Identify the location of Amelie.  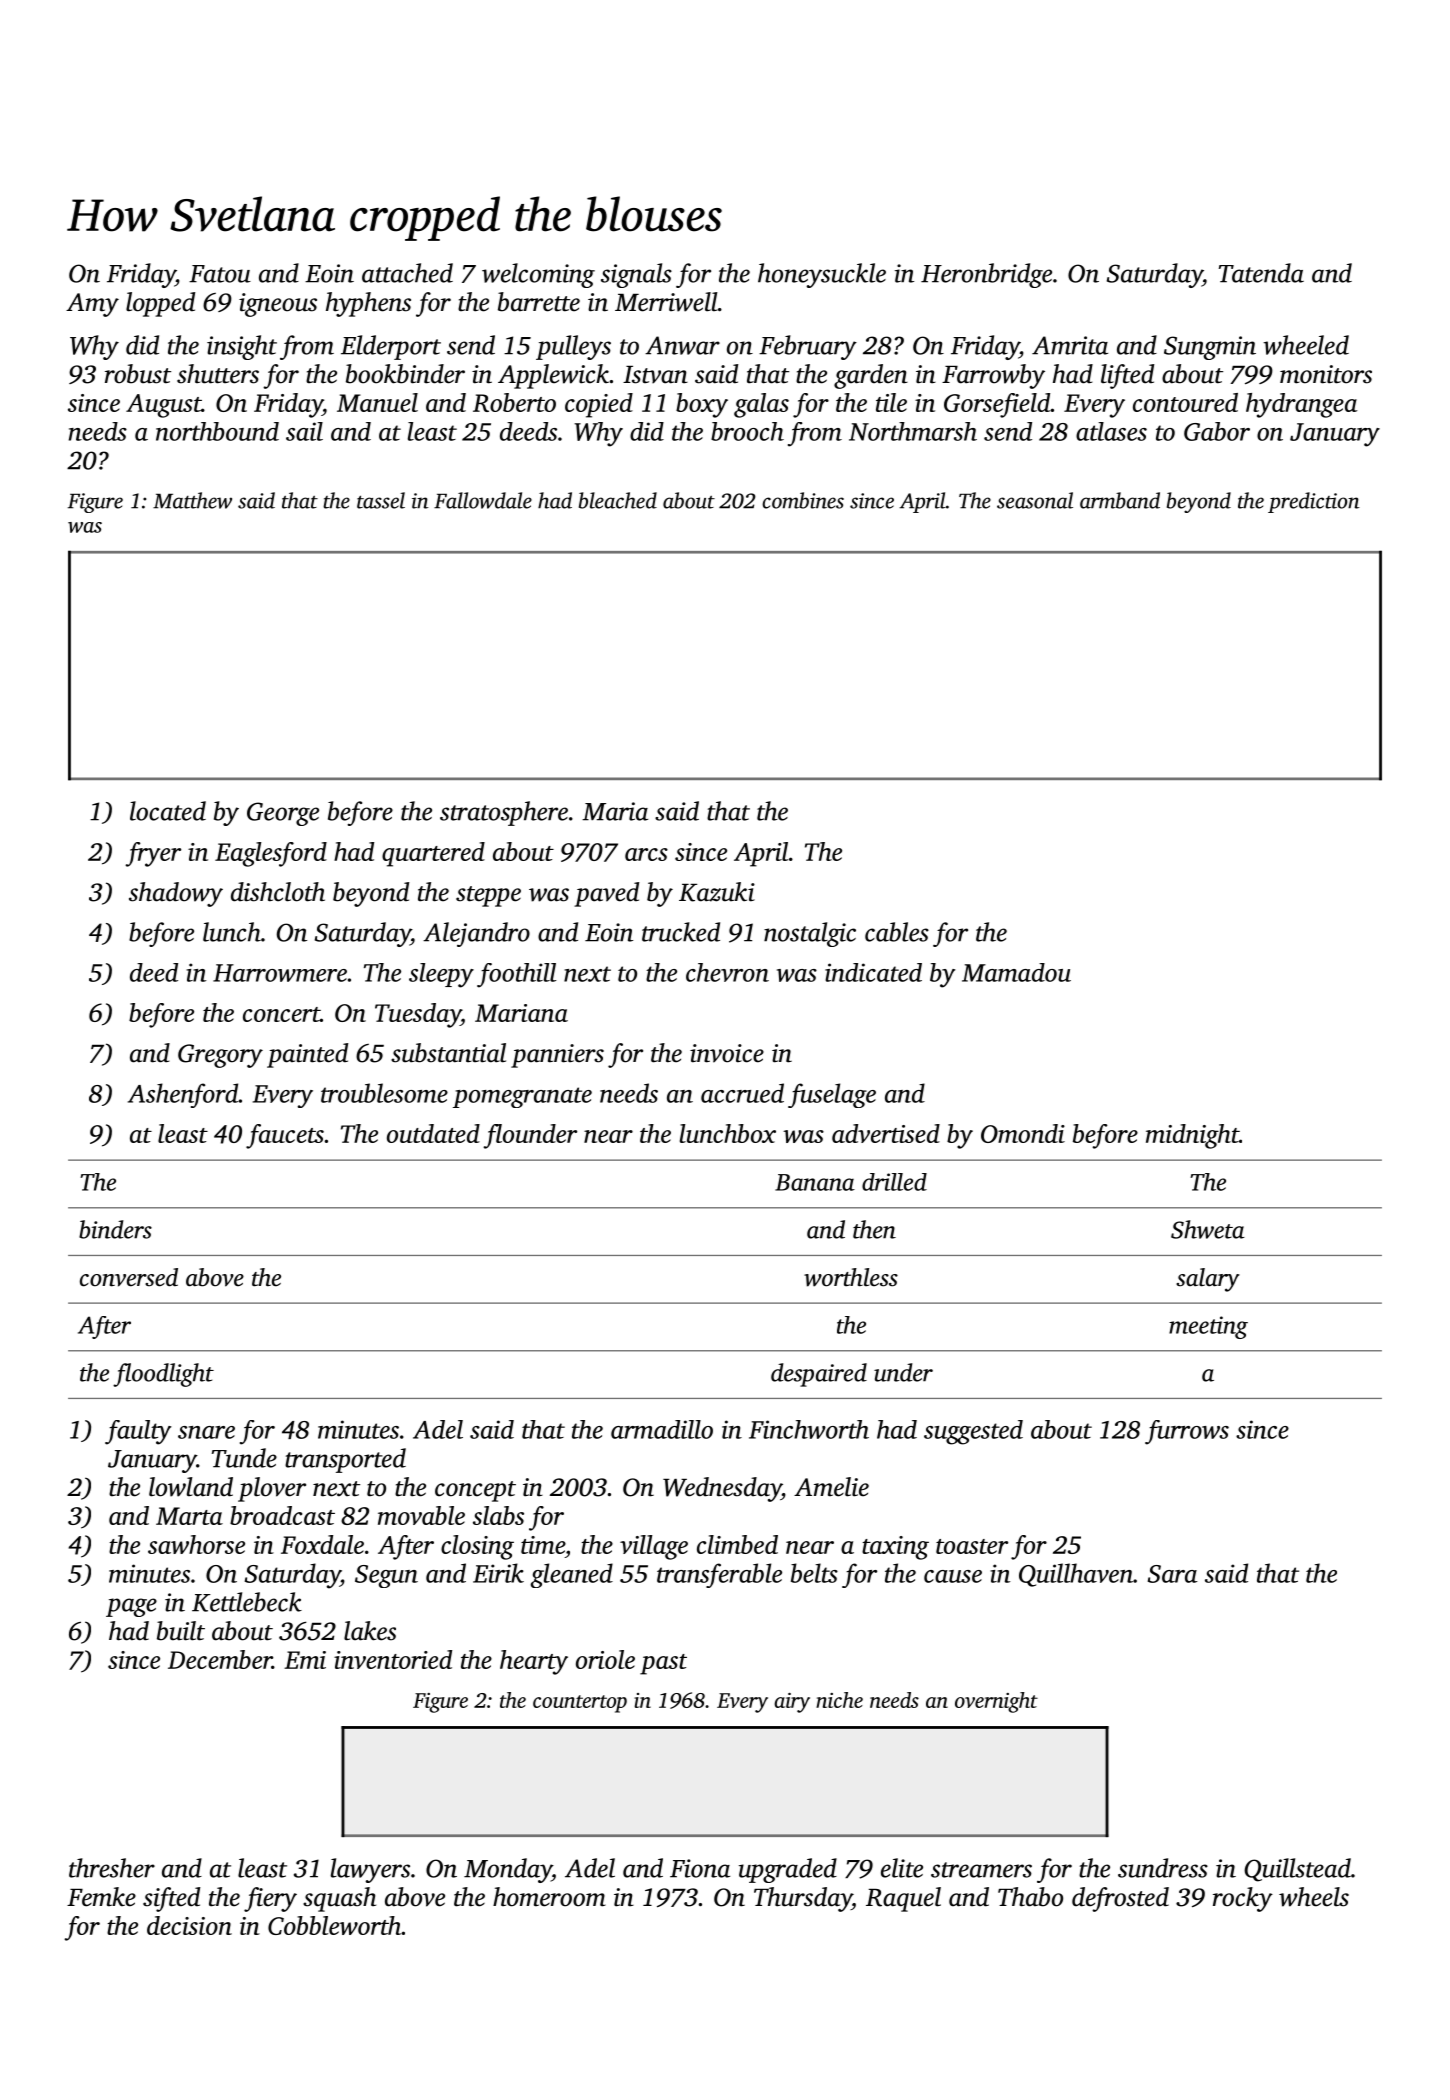
(831, 1487).
